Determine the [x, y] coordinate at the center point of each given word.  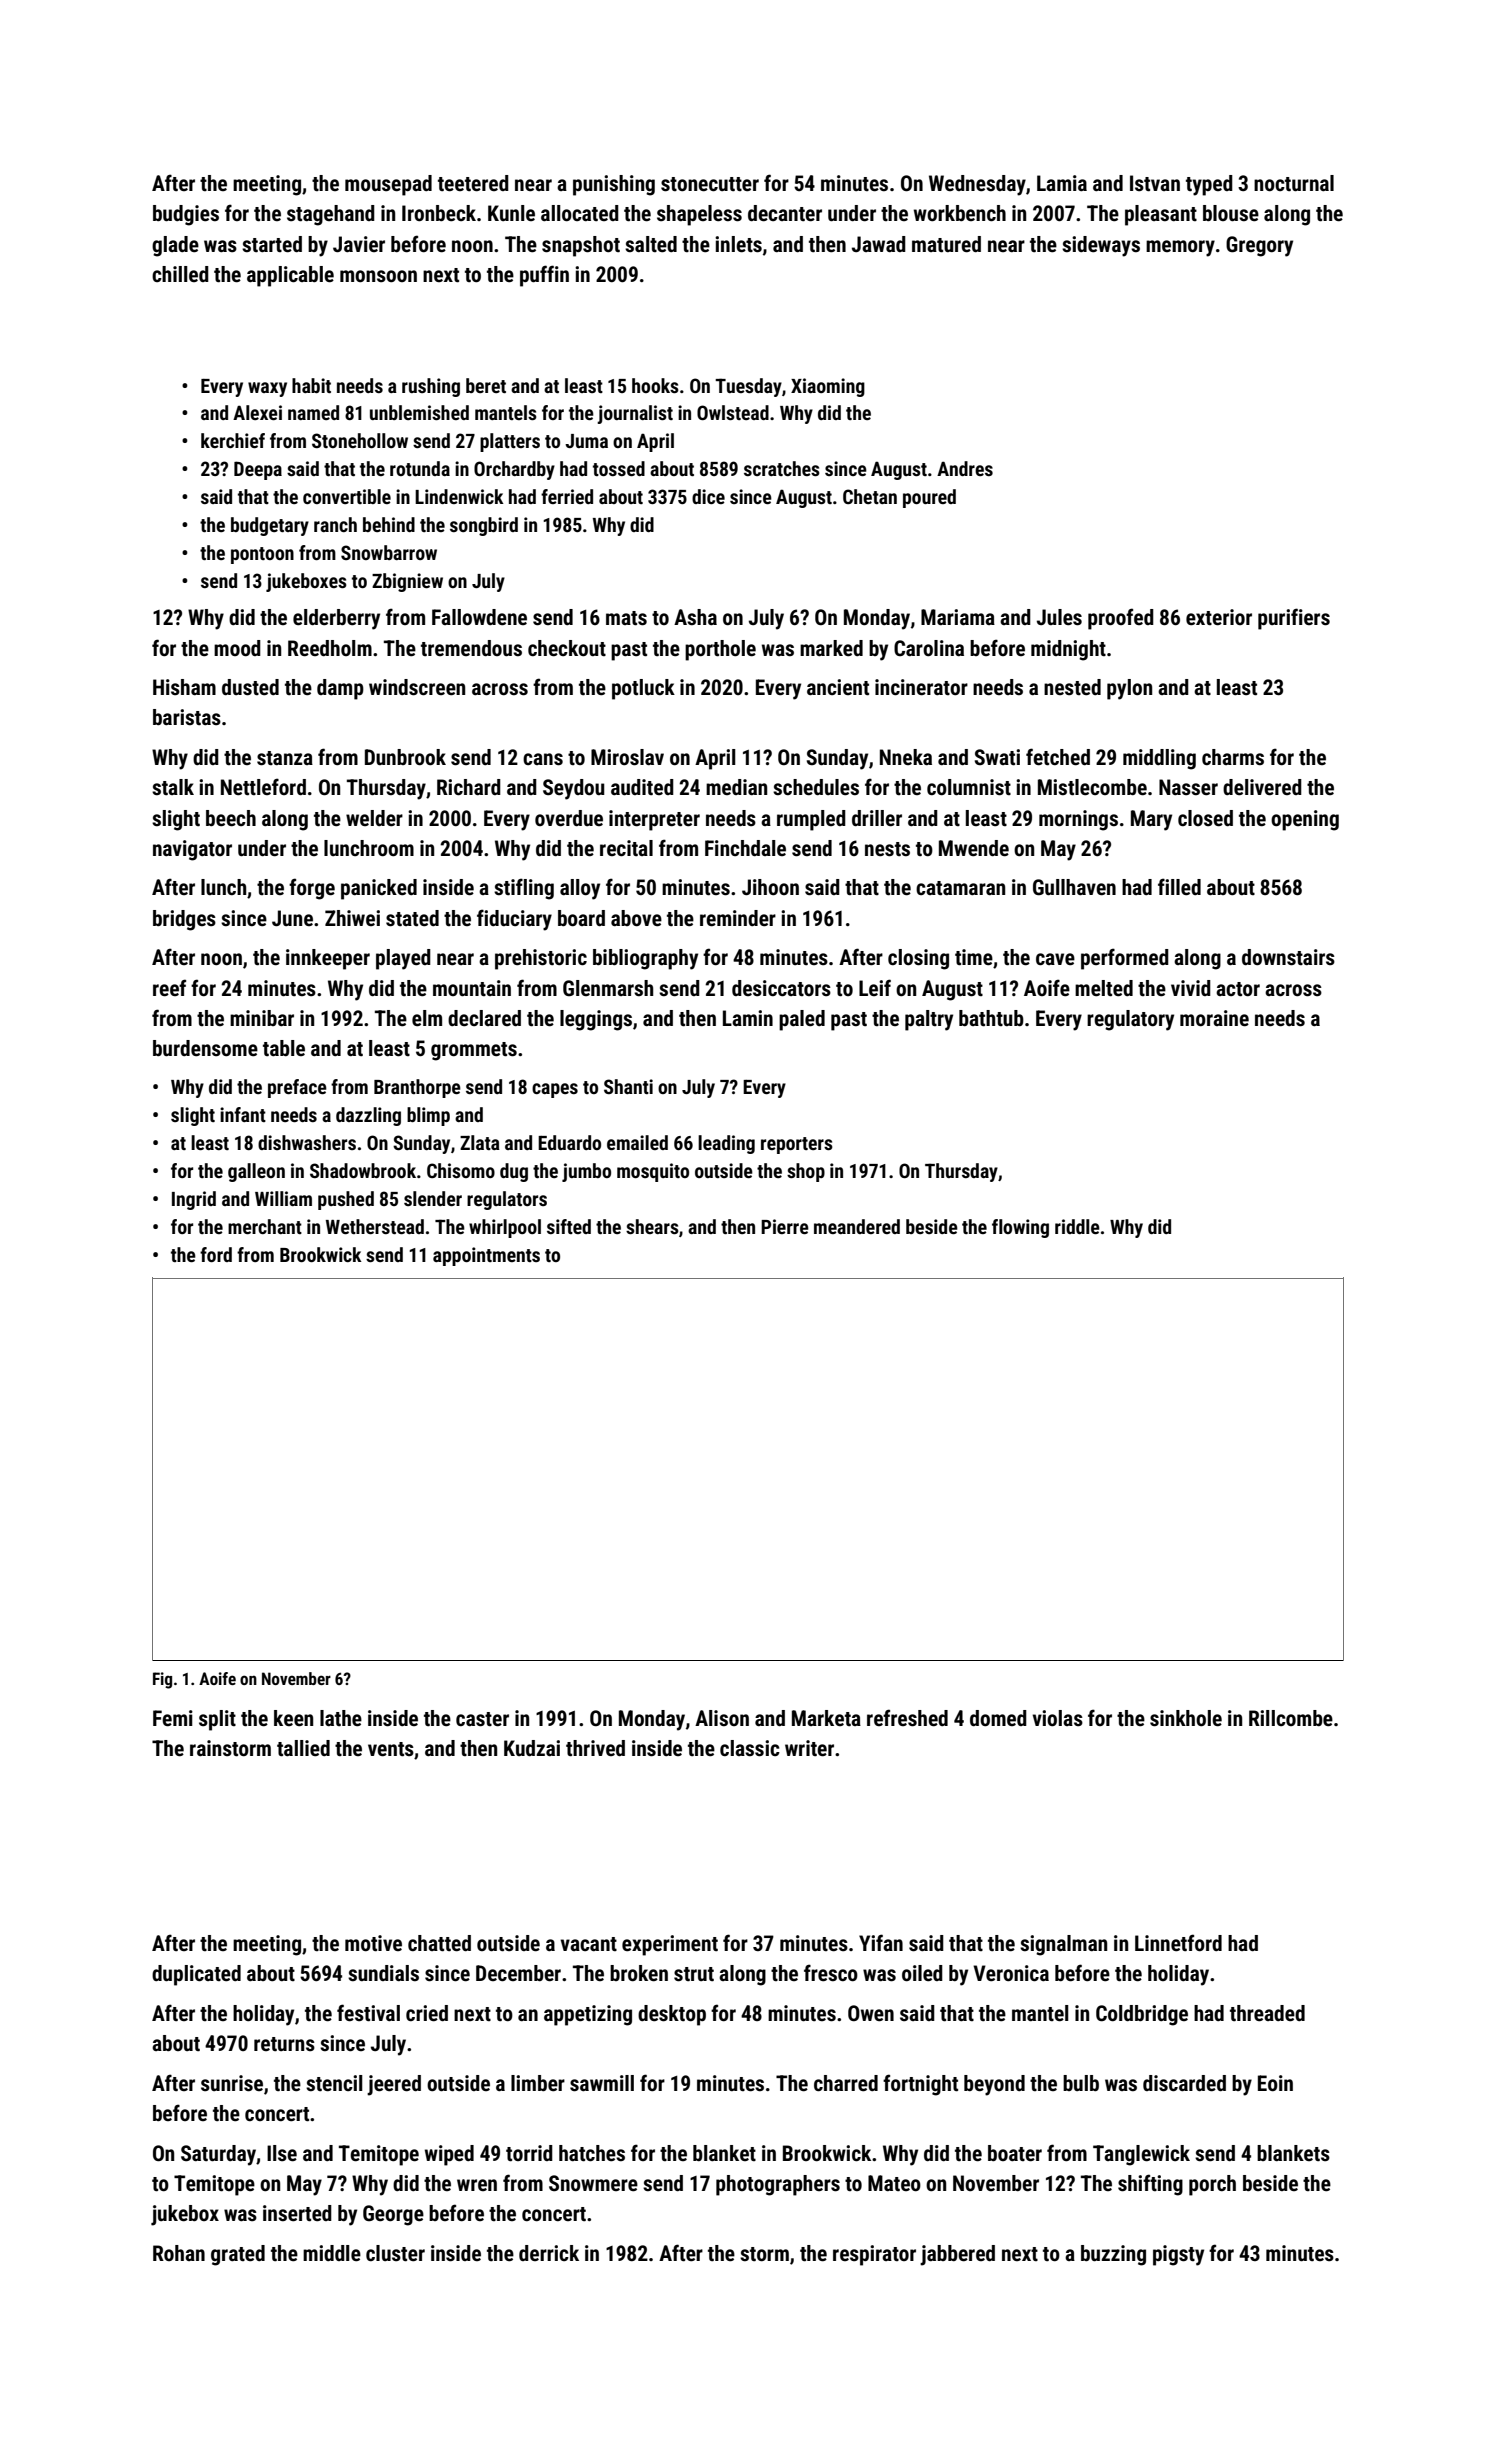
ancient [838, 687]
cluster [395, 2253]
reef [169, 988]
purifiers [1294, 619]
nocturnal [1294, 183]
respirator [874, 2255]
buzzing [1113, 2255]
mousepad [388, 185]
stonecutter [710, 184]
